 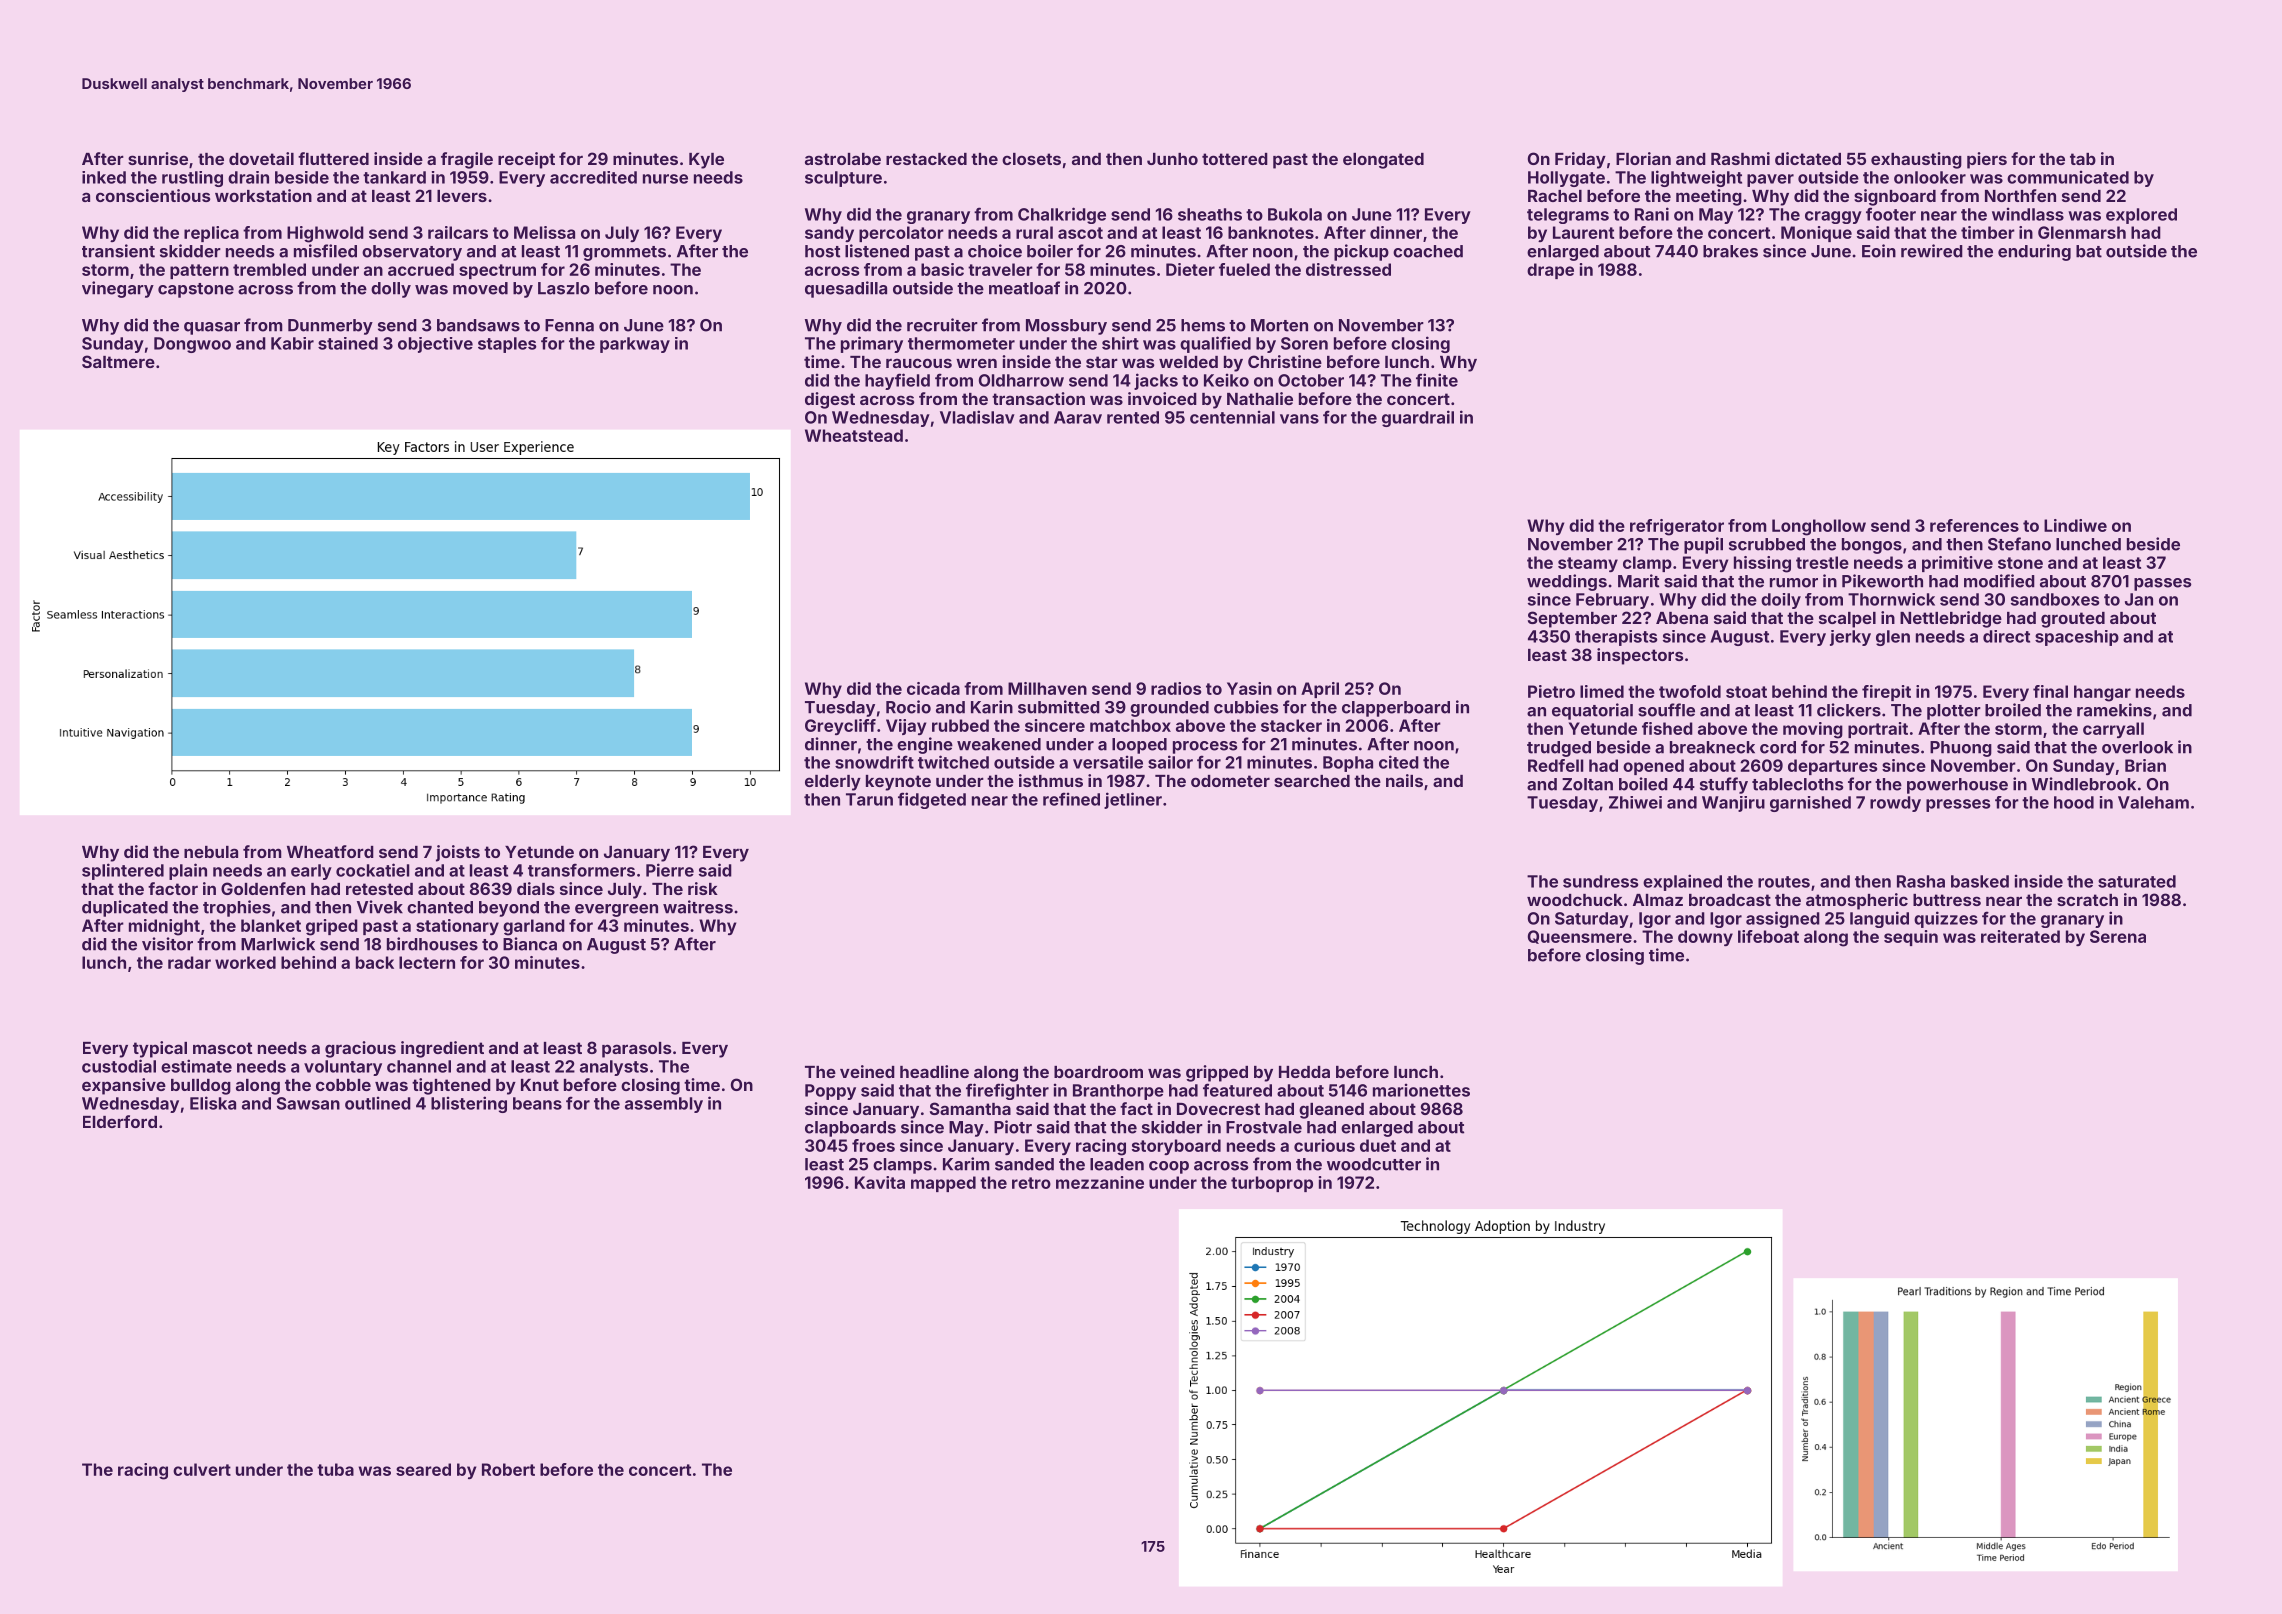 I want to click on fueled, so click(x=1244, y=269).
